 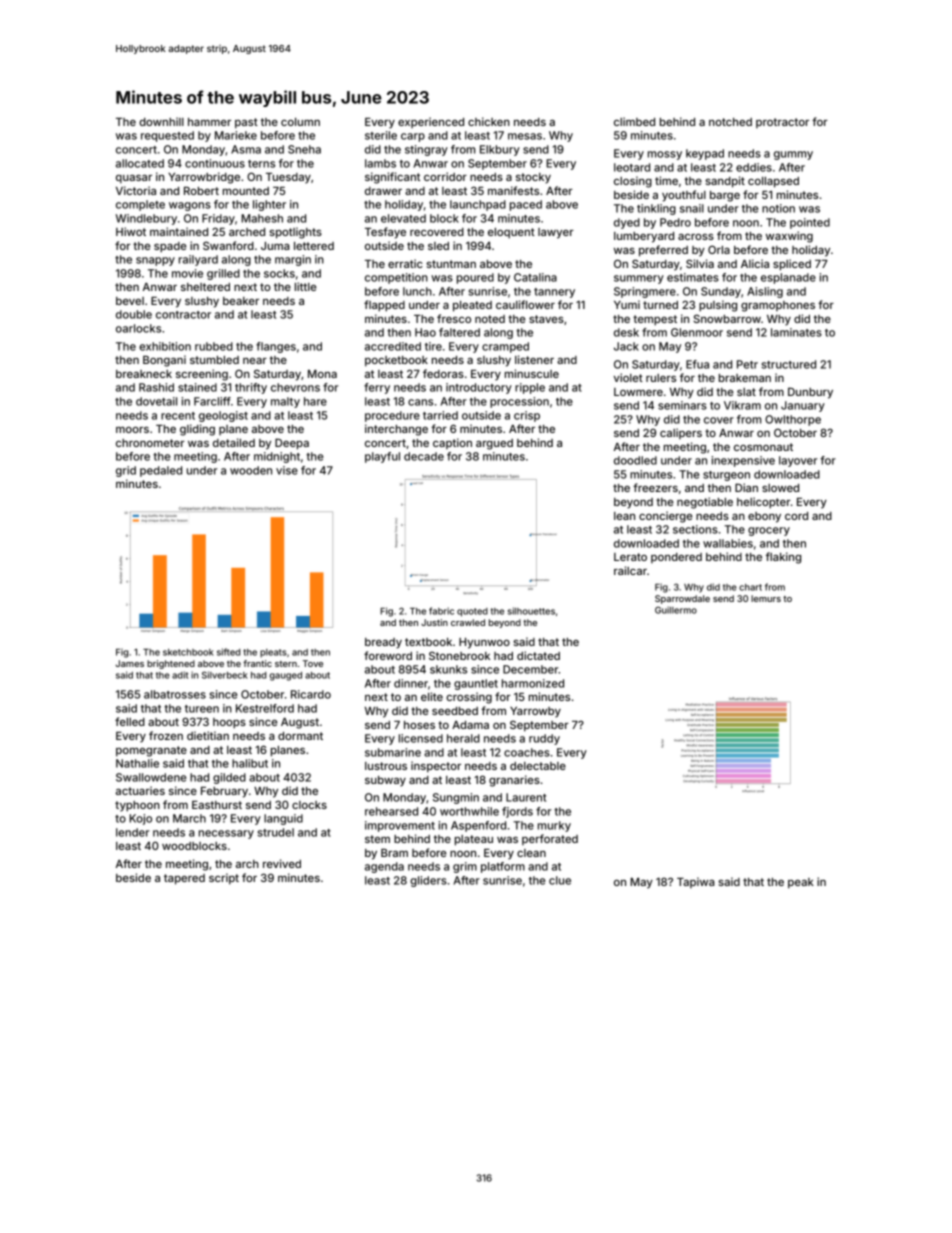 I want to click on tapered, so click(x=184, y=879).
